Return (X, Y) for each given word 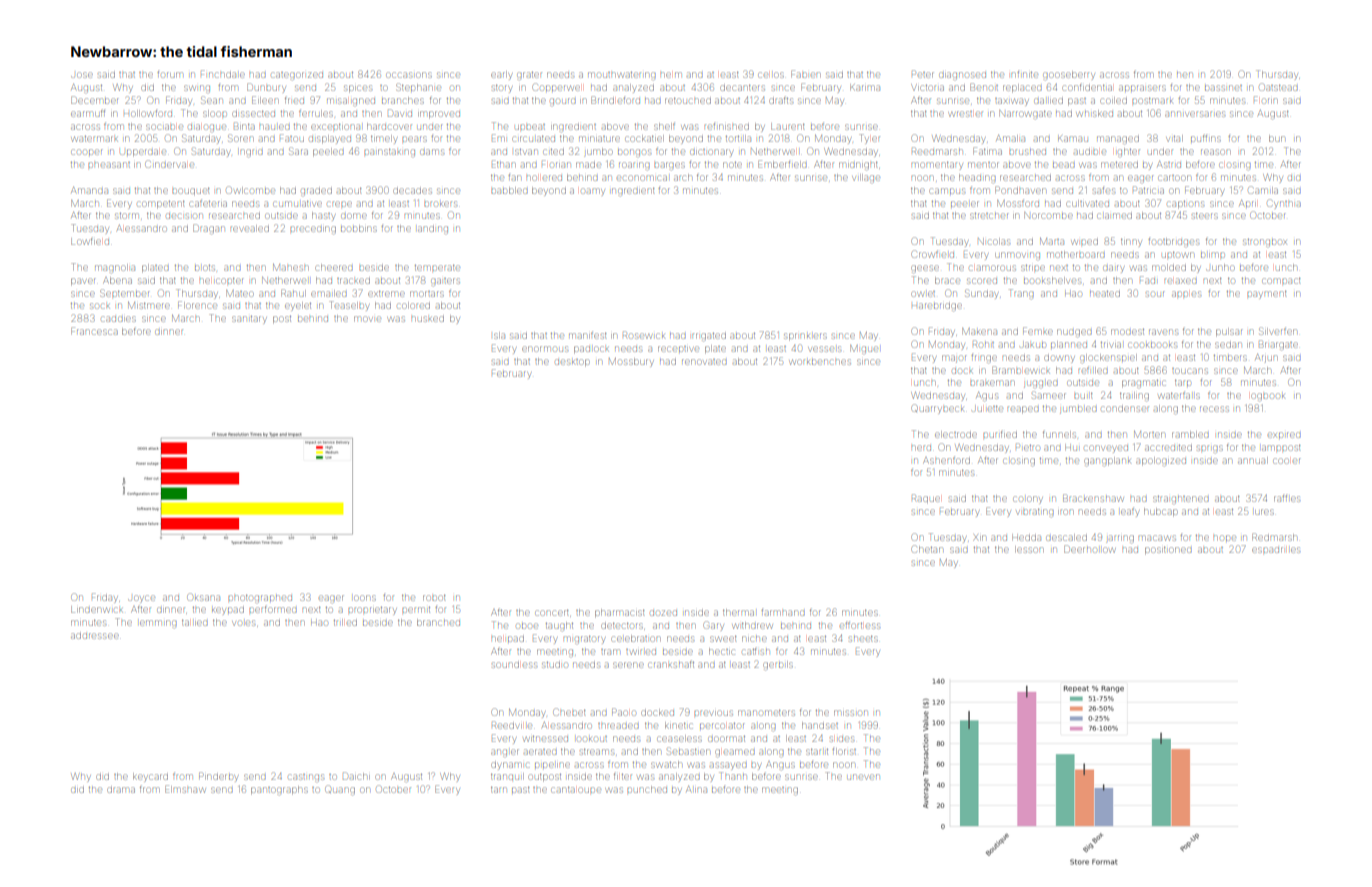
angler (505, 753)
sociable (164, 127)
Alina (696, 789)
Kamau (1073, 139)
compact (1281, 281)
